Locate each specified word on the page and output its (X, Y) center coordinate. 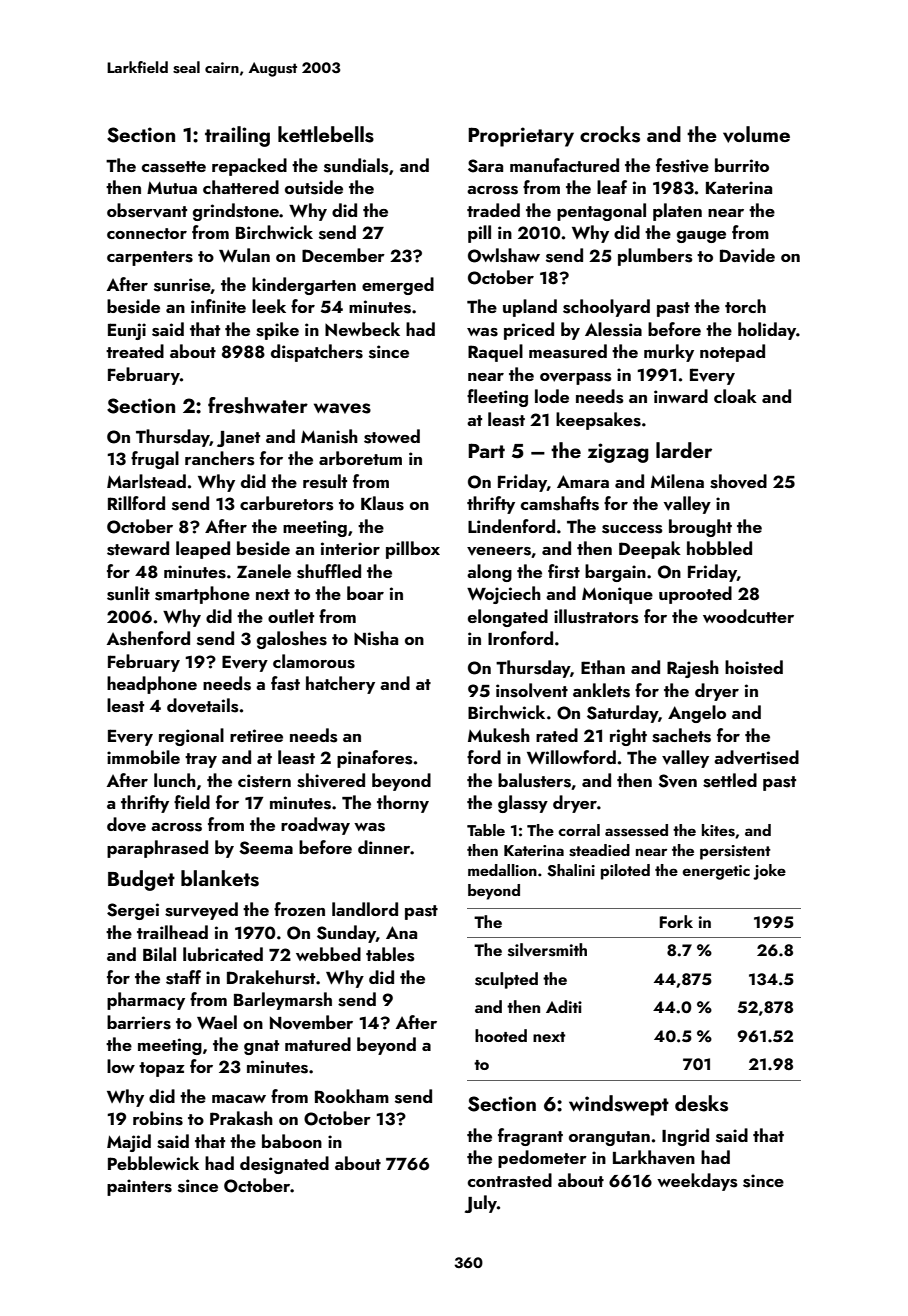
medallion (502, 870)
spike (277, 331)
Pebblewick (153, 1163)
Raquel (495, 353)
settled (730, 780)
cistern (264, 781)
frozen (299, 909)
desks (701, 1103)
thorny (403, 804)
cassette (174, 167)
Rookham (352, 1096)
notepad (732, 353)
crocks (610, 134)
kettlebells (326, 134)
